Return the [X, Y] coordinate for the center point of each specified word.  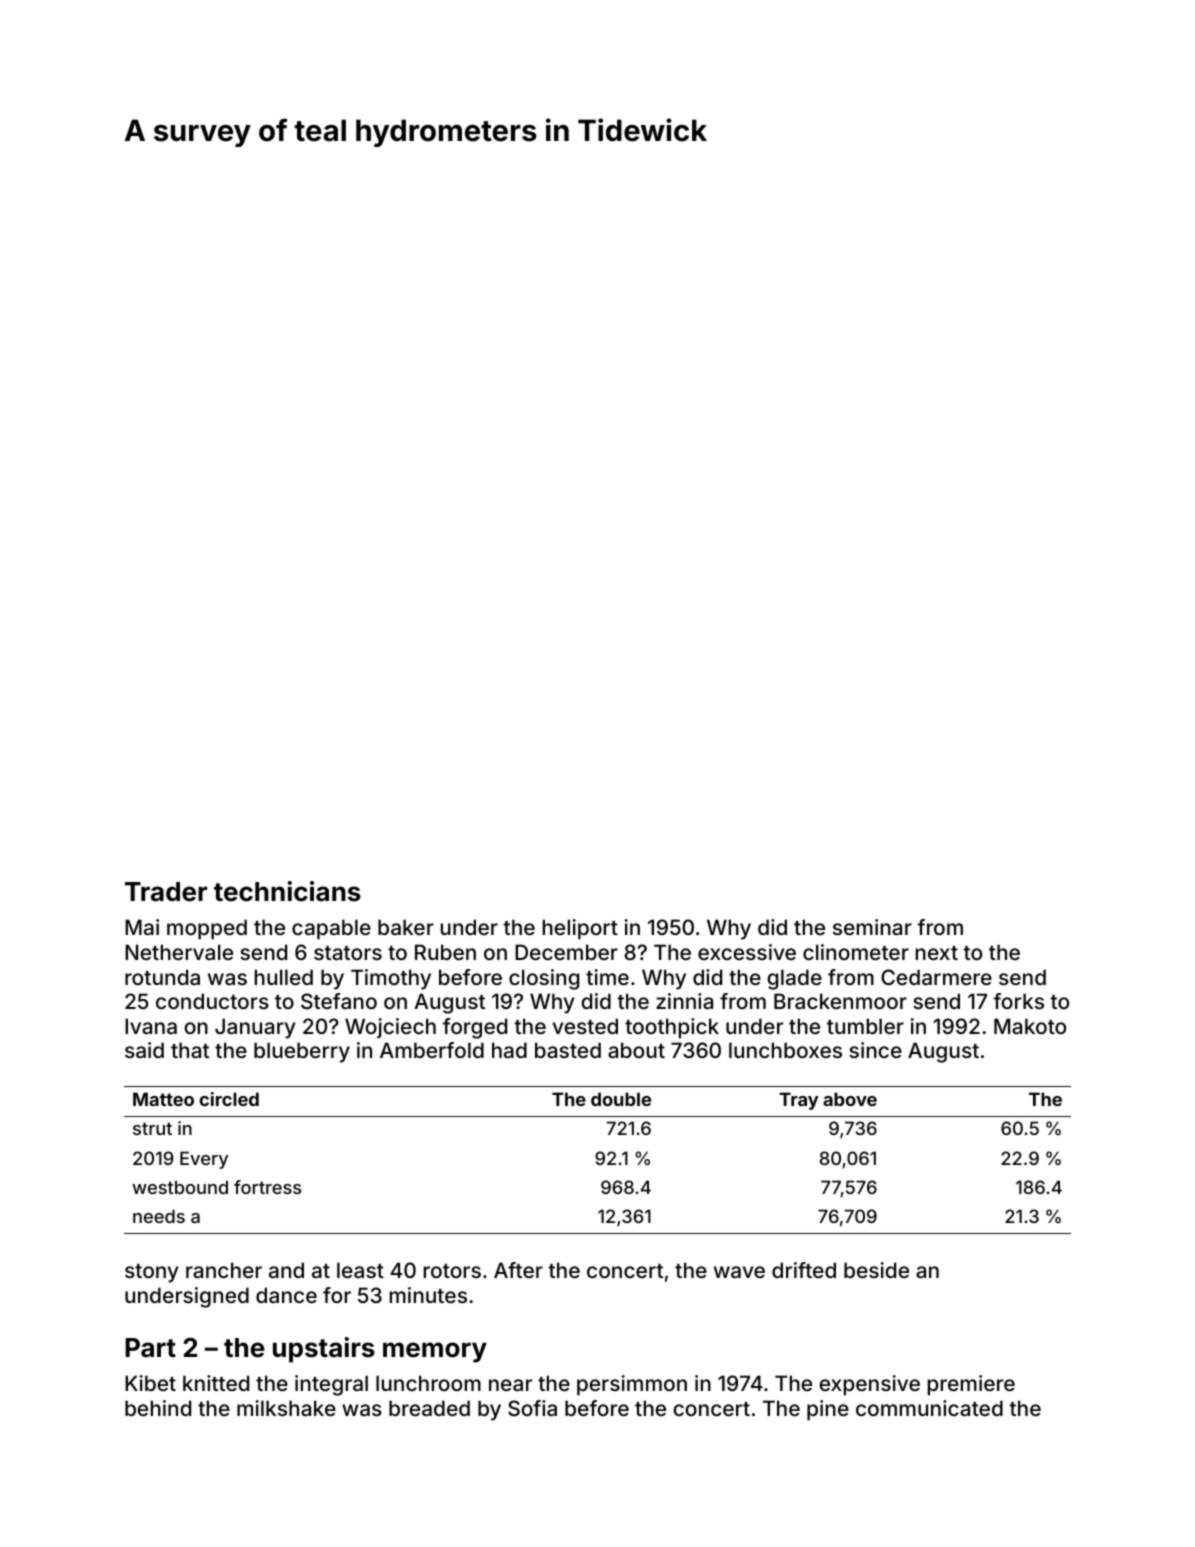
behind [158, 1408]
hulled [284, 977]
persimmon [632, 1385]
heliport [580, 929]
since [875, 1050]
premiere [971, 1385]
